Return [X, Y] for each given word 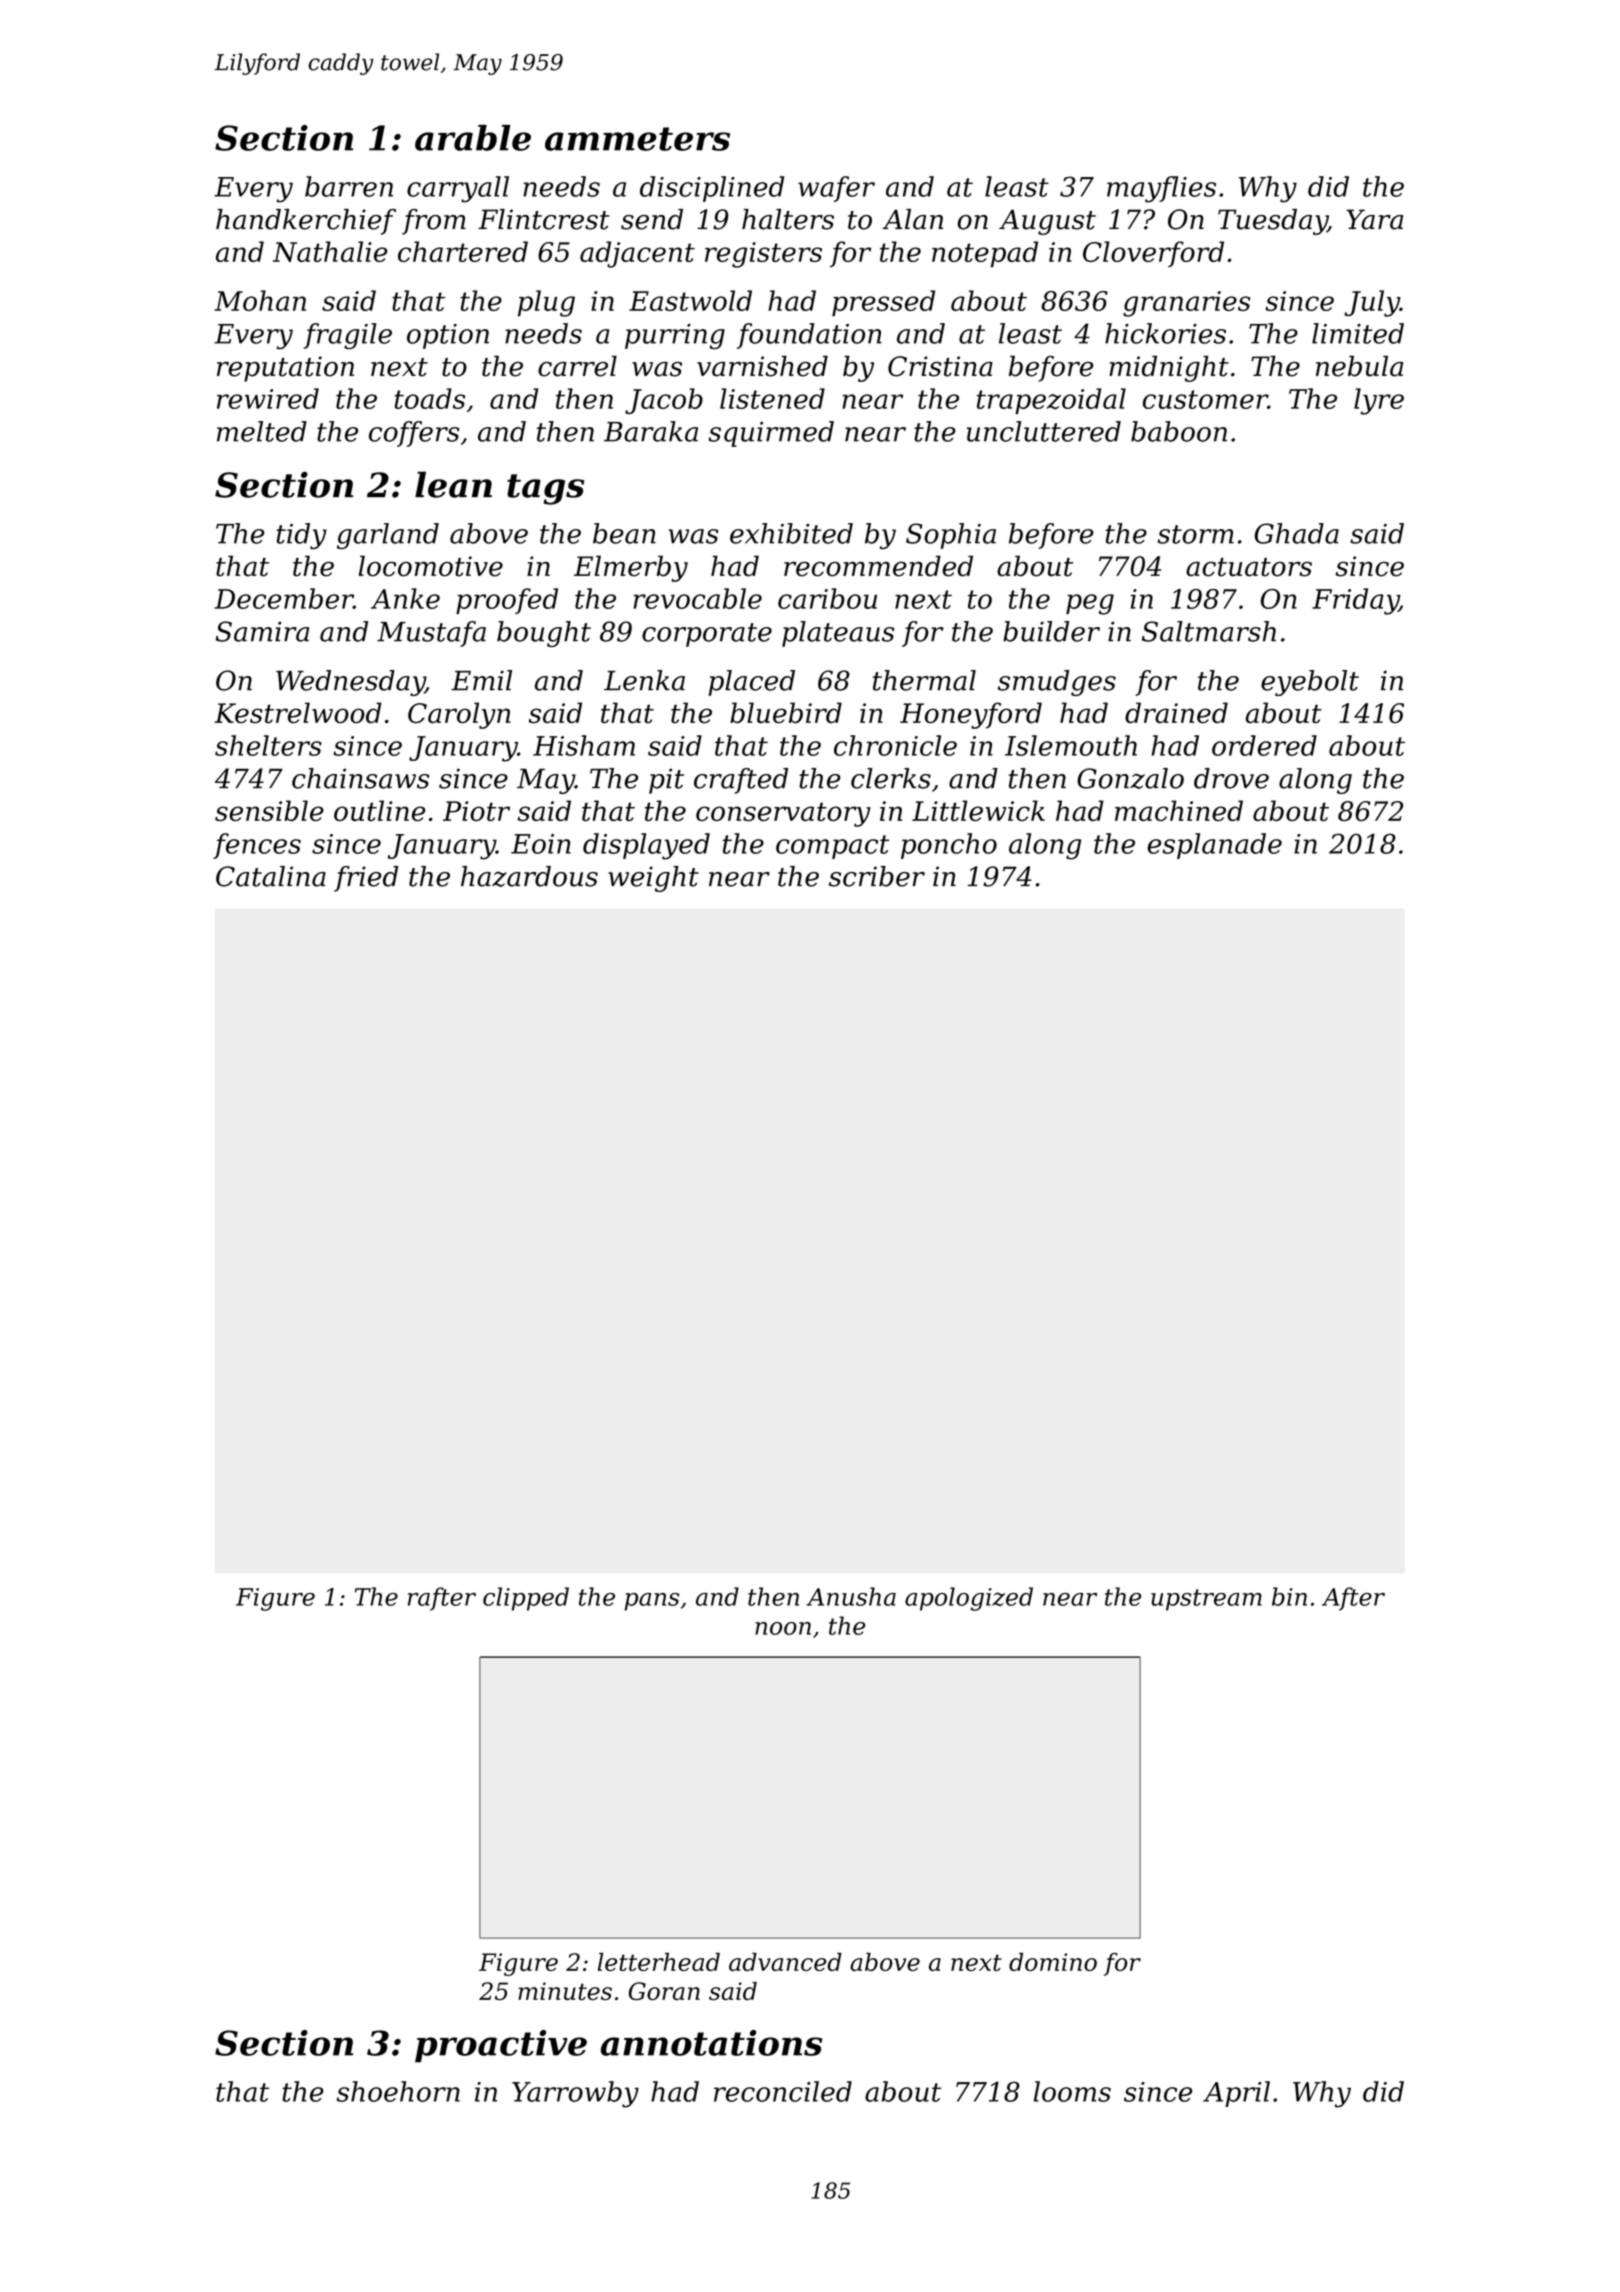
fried [366, 879]
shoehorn [398, 2091]
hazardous [529, 876]
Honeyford [971, 715]
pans [651, 1602]
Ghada [1297, 533]
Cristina [940, 366]
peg [1090, 604]
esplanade [1215, 846]
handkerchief [306, 222]
